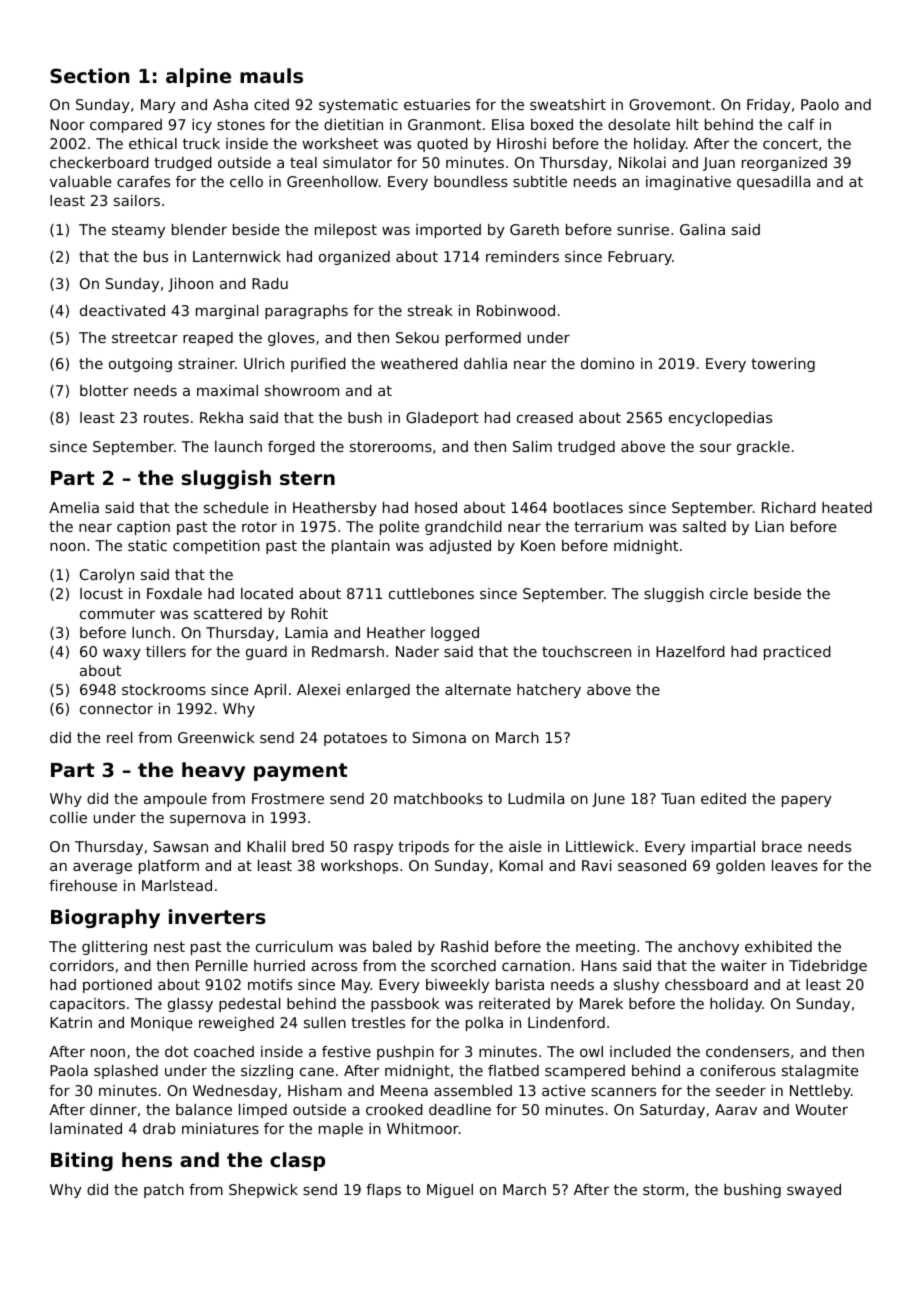  Describe the element at coordinates (437, 104) in the screenshot. I see `estuaries` at that location.
